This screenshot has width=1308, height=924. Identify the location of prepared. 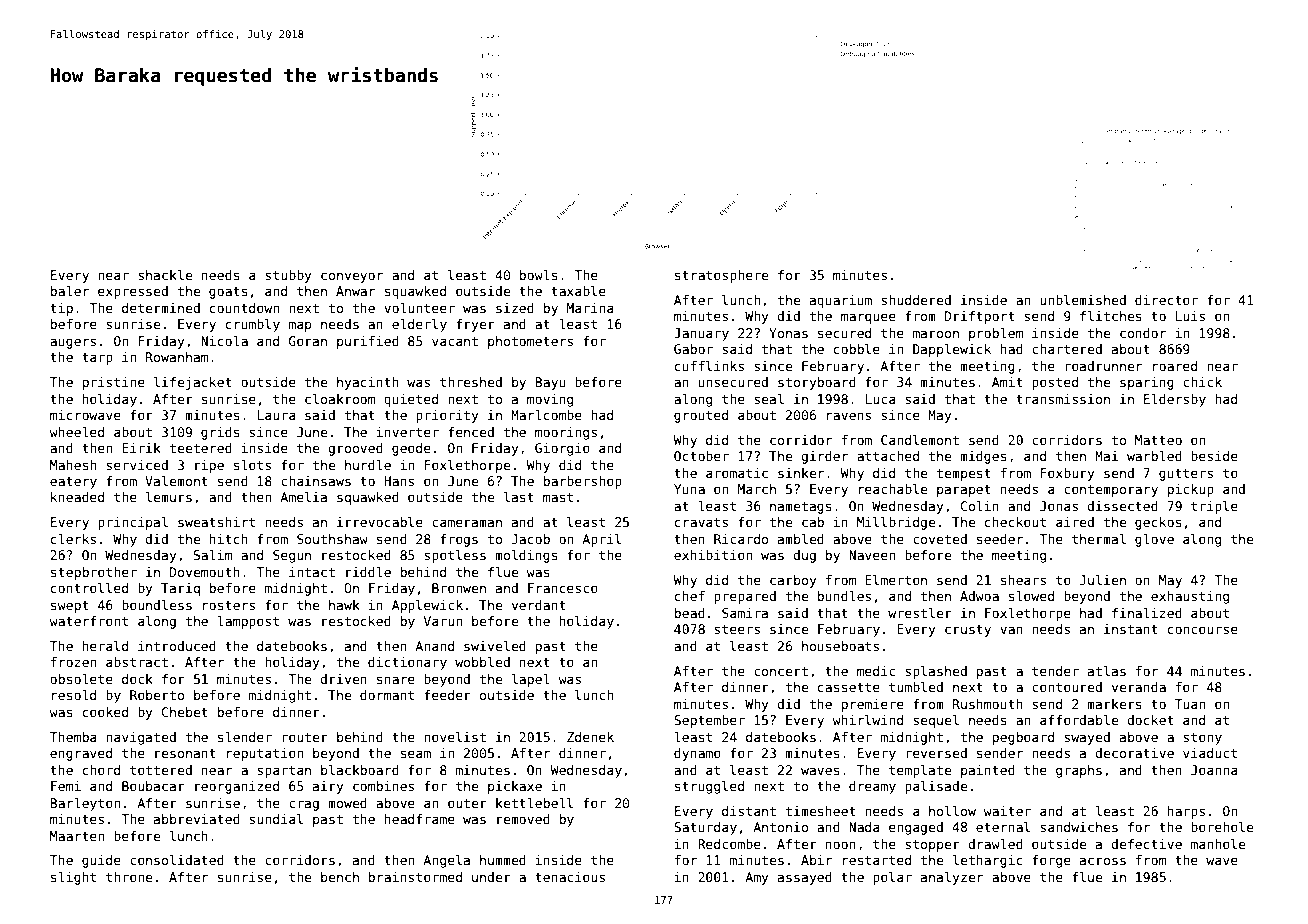
(745, 597).
